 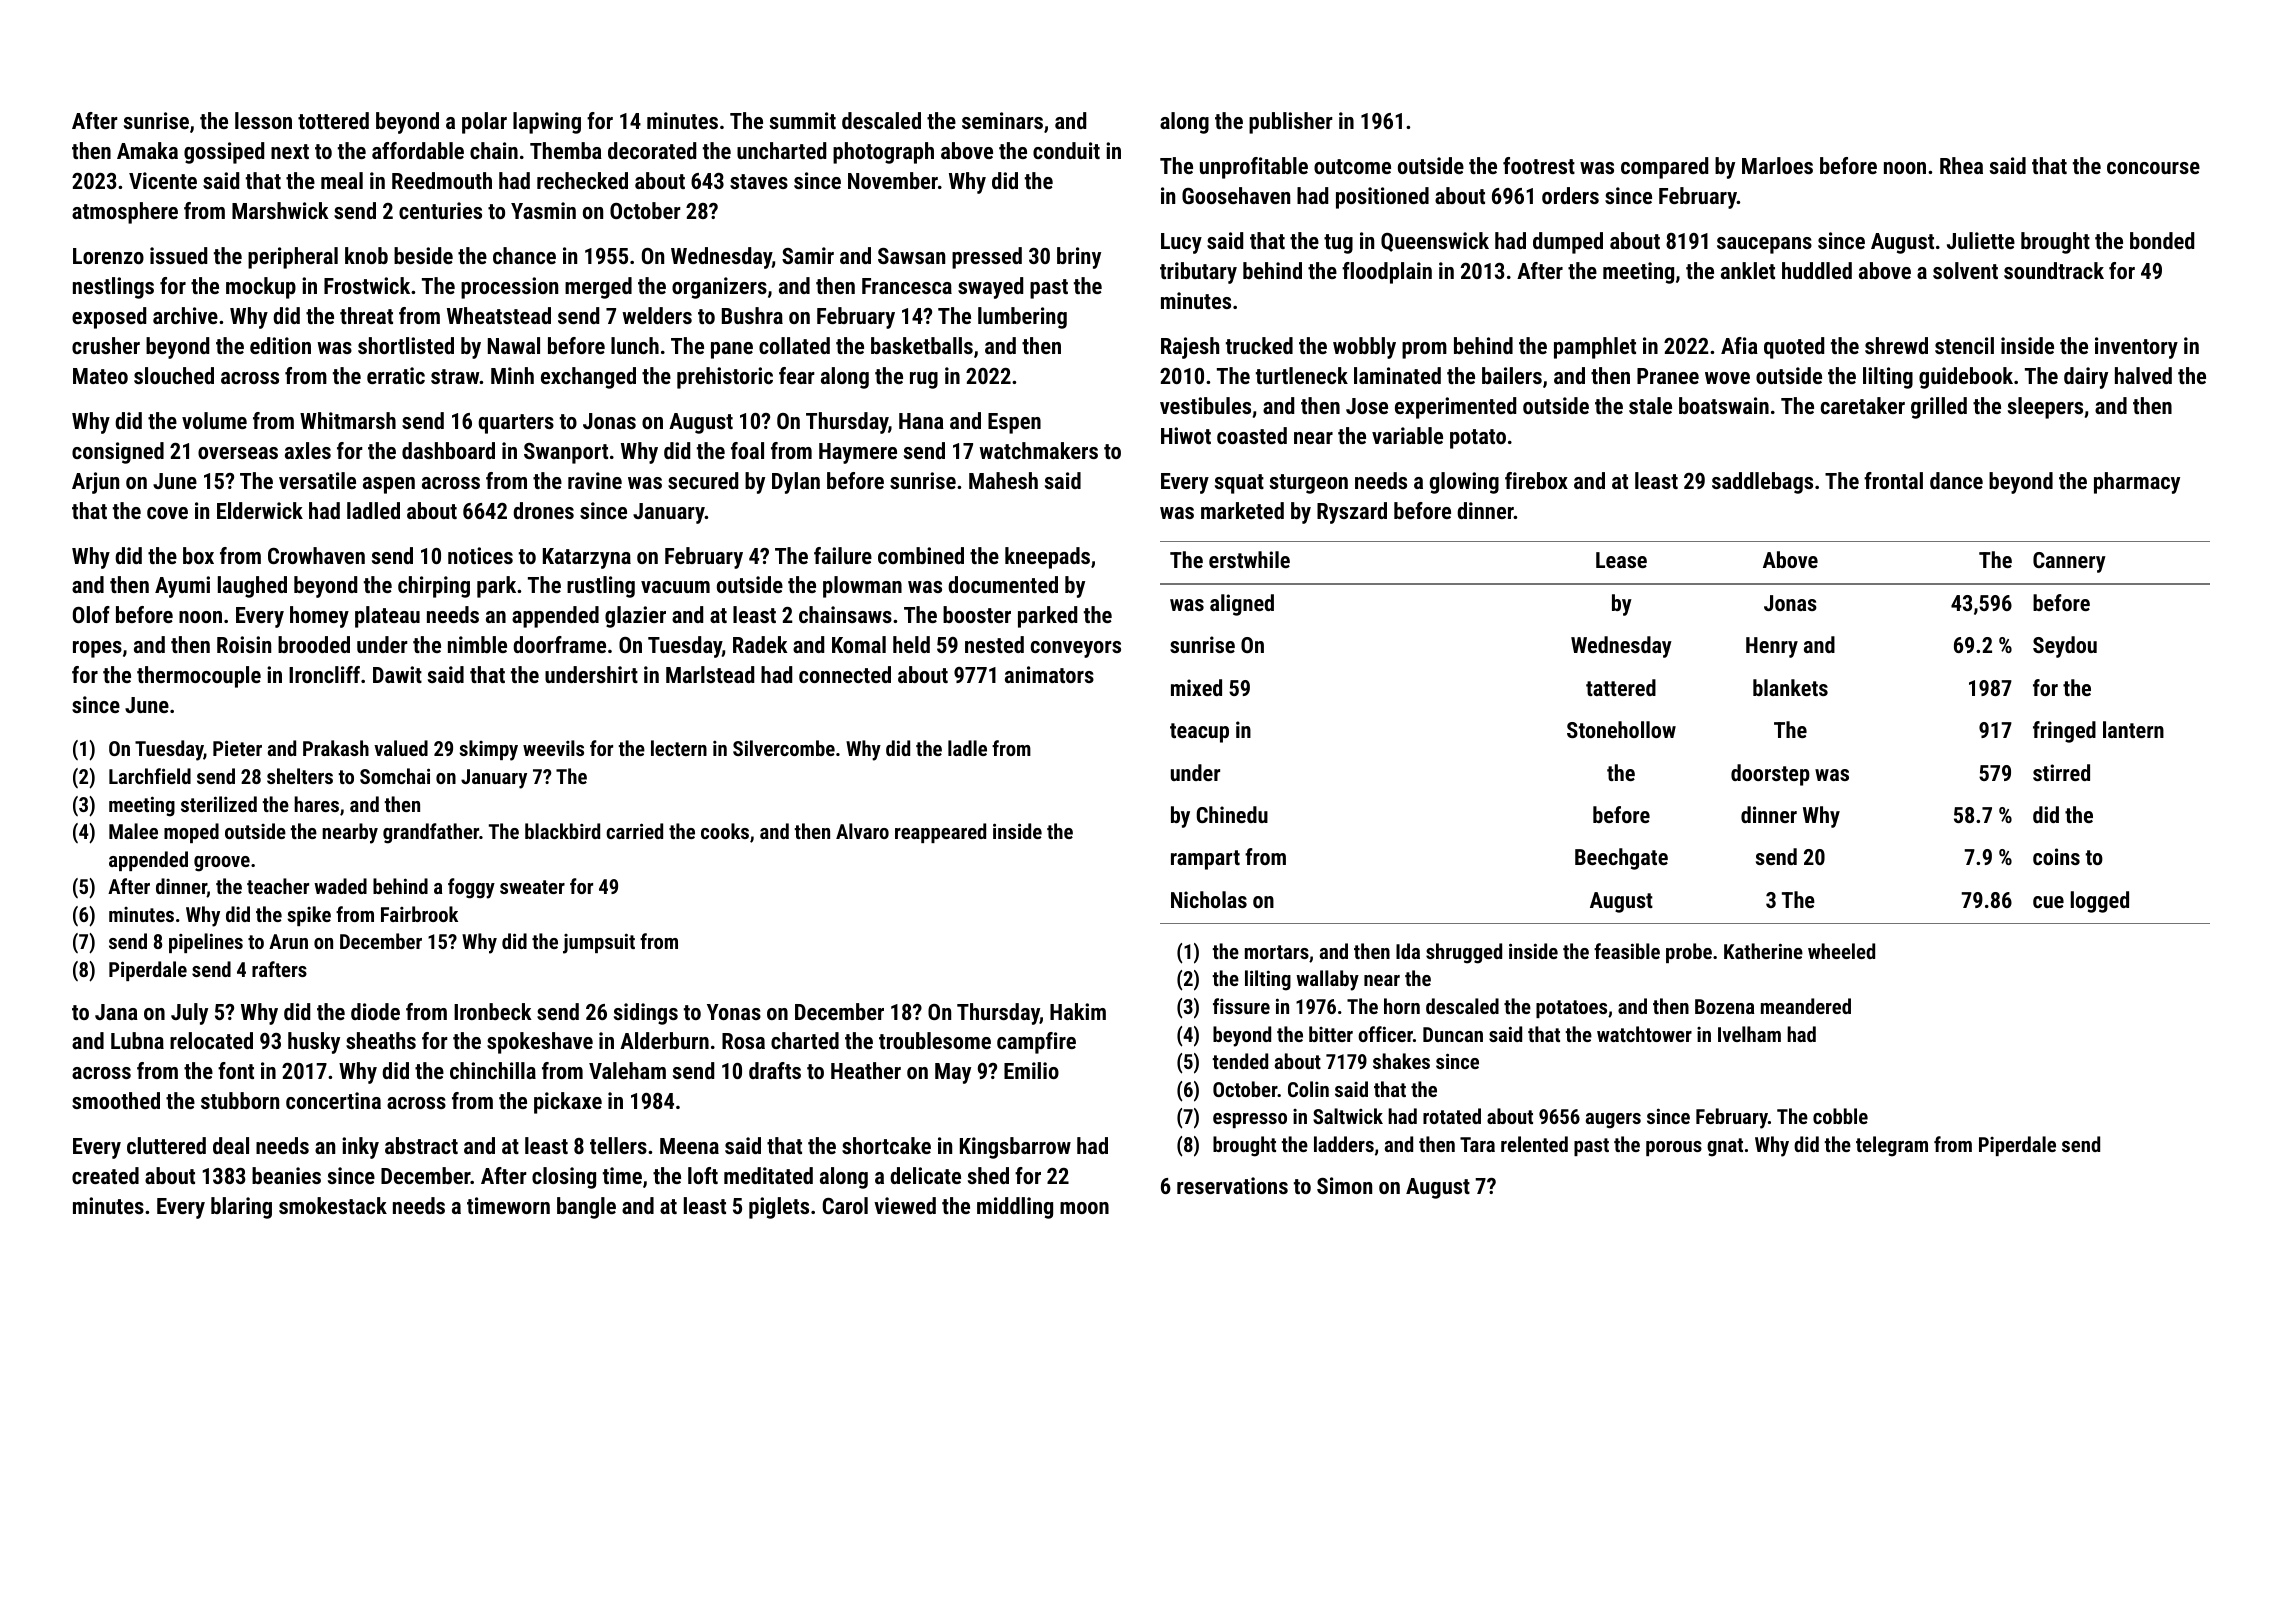 I want to click on bangle, so click(x=586, y=1208).
